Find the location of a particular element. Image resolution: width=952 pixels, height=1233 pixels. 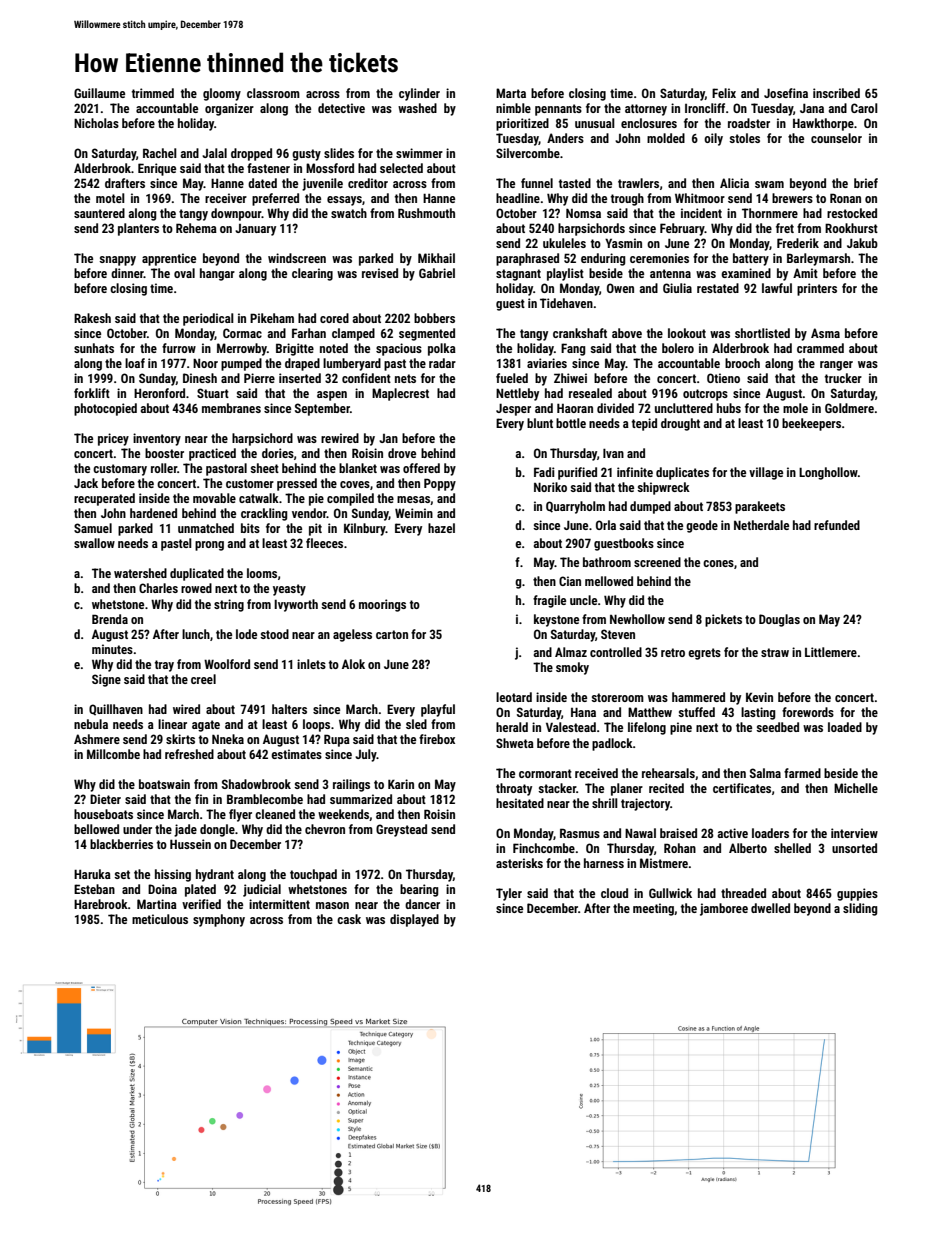

offered is located at coordinates (421, 468).
